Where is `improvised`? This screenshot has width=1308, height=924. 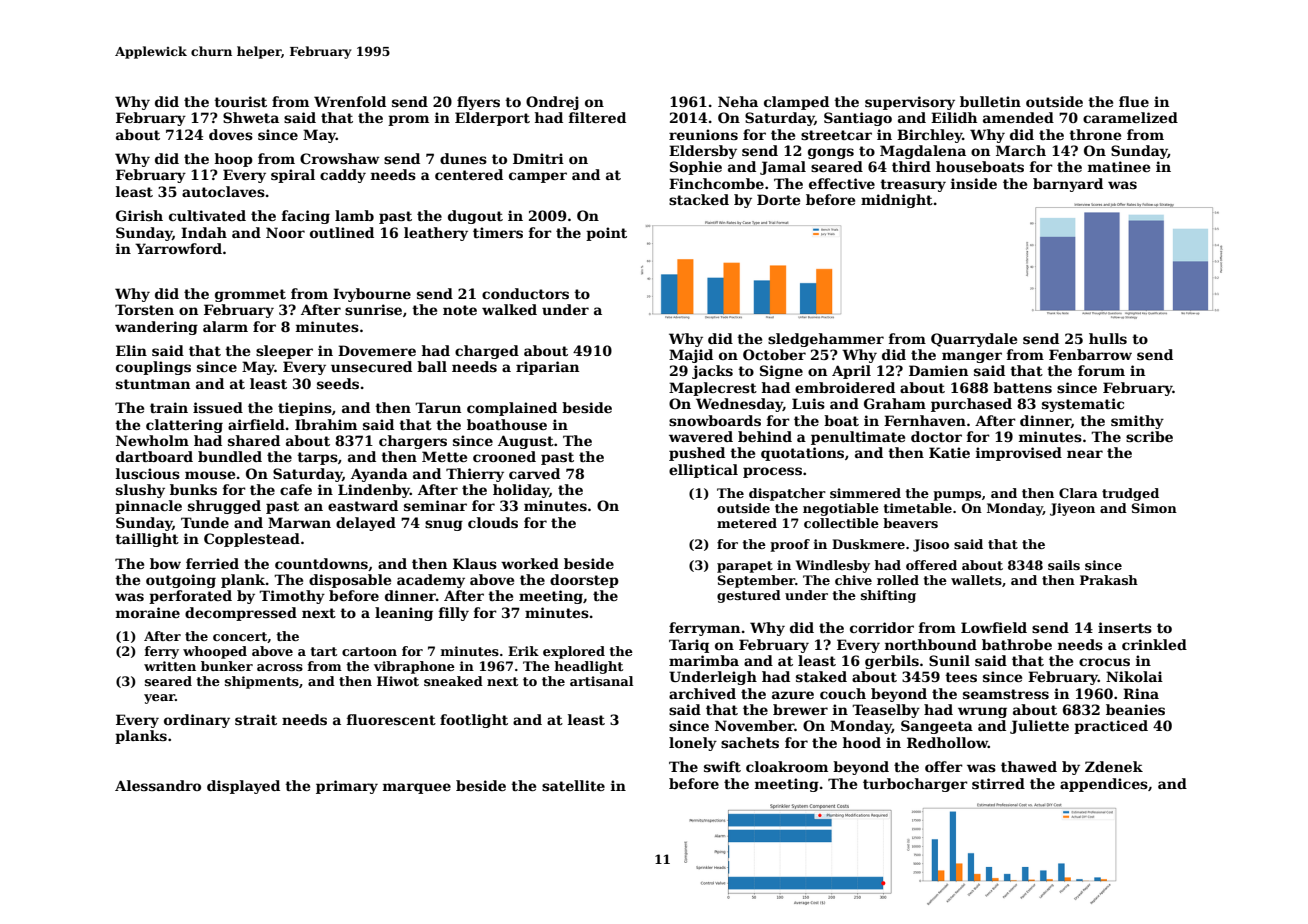
improvised is located at coordinates (1019, 454).
